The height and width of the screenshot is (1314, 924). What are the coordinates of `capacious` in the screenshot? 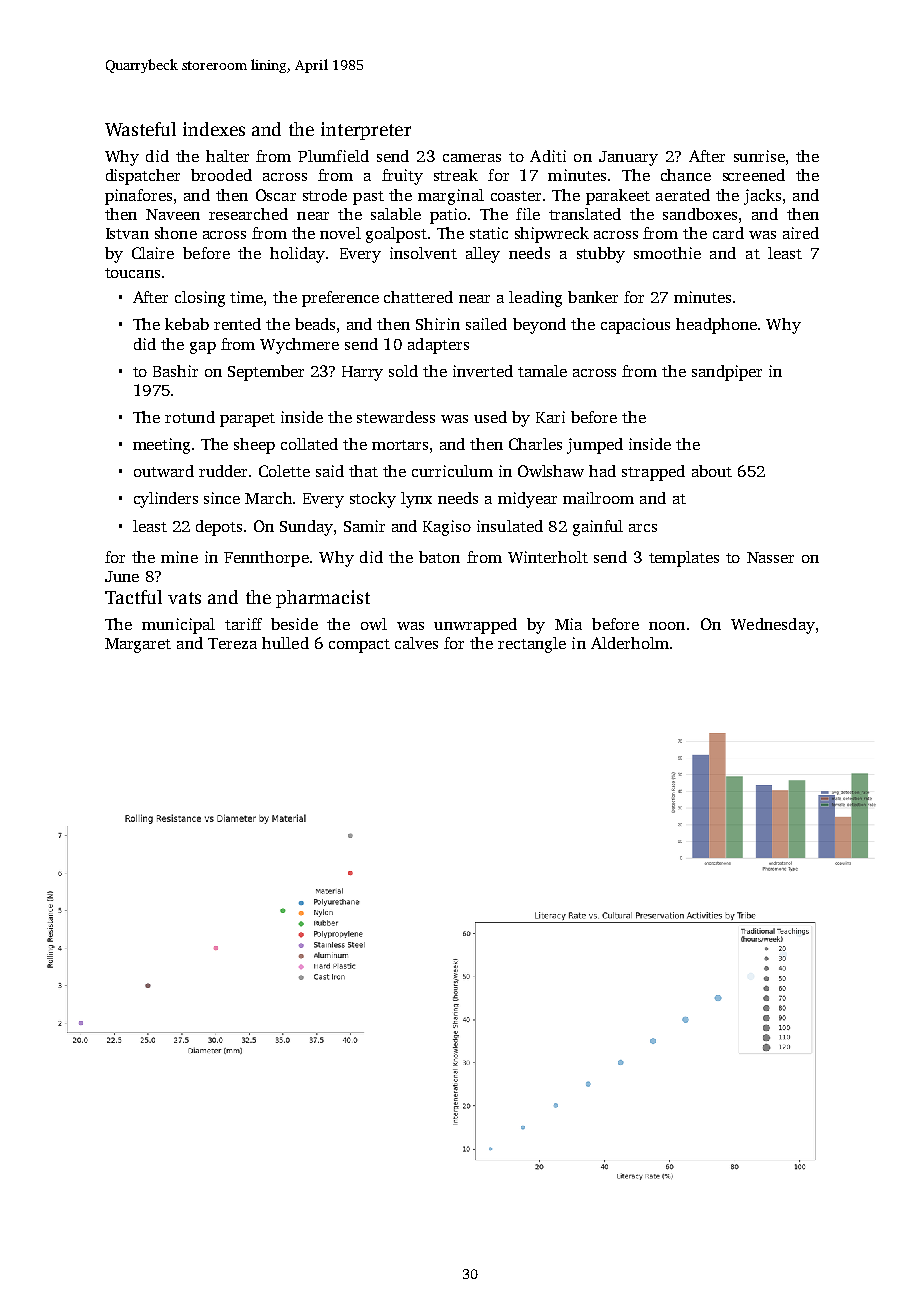 It's located at (635, 326).
